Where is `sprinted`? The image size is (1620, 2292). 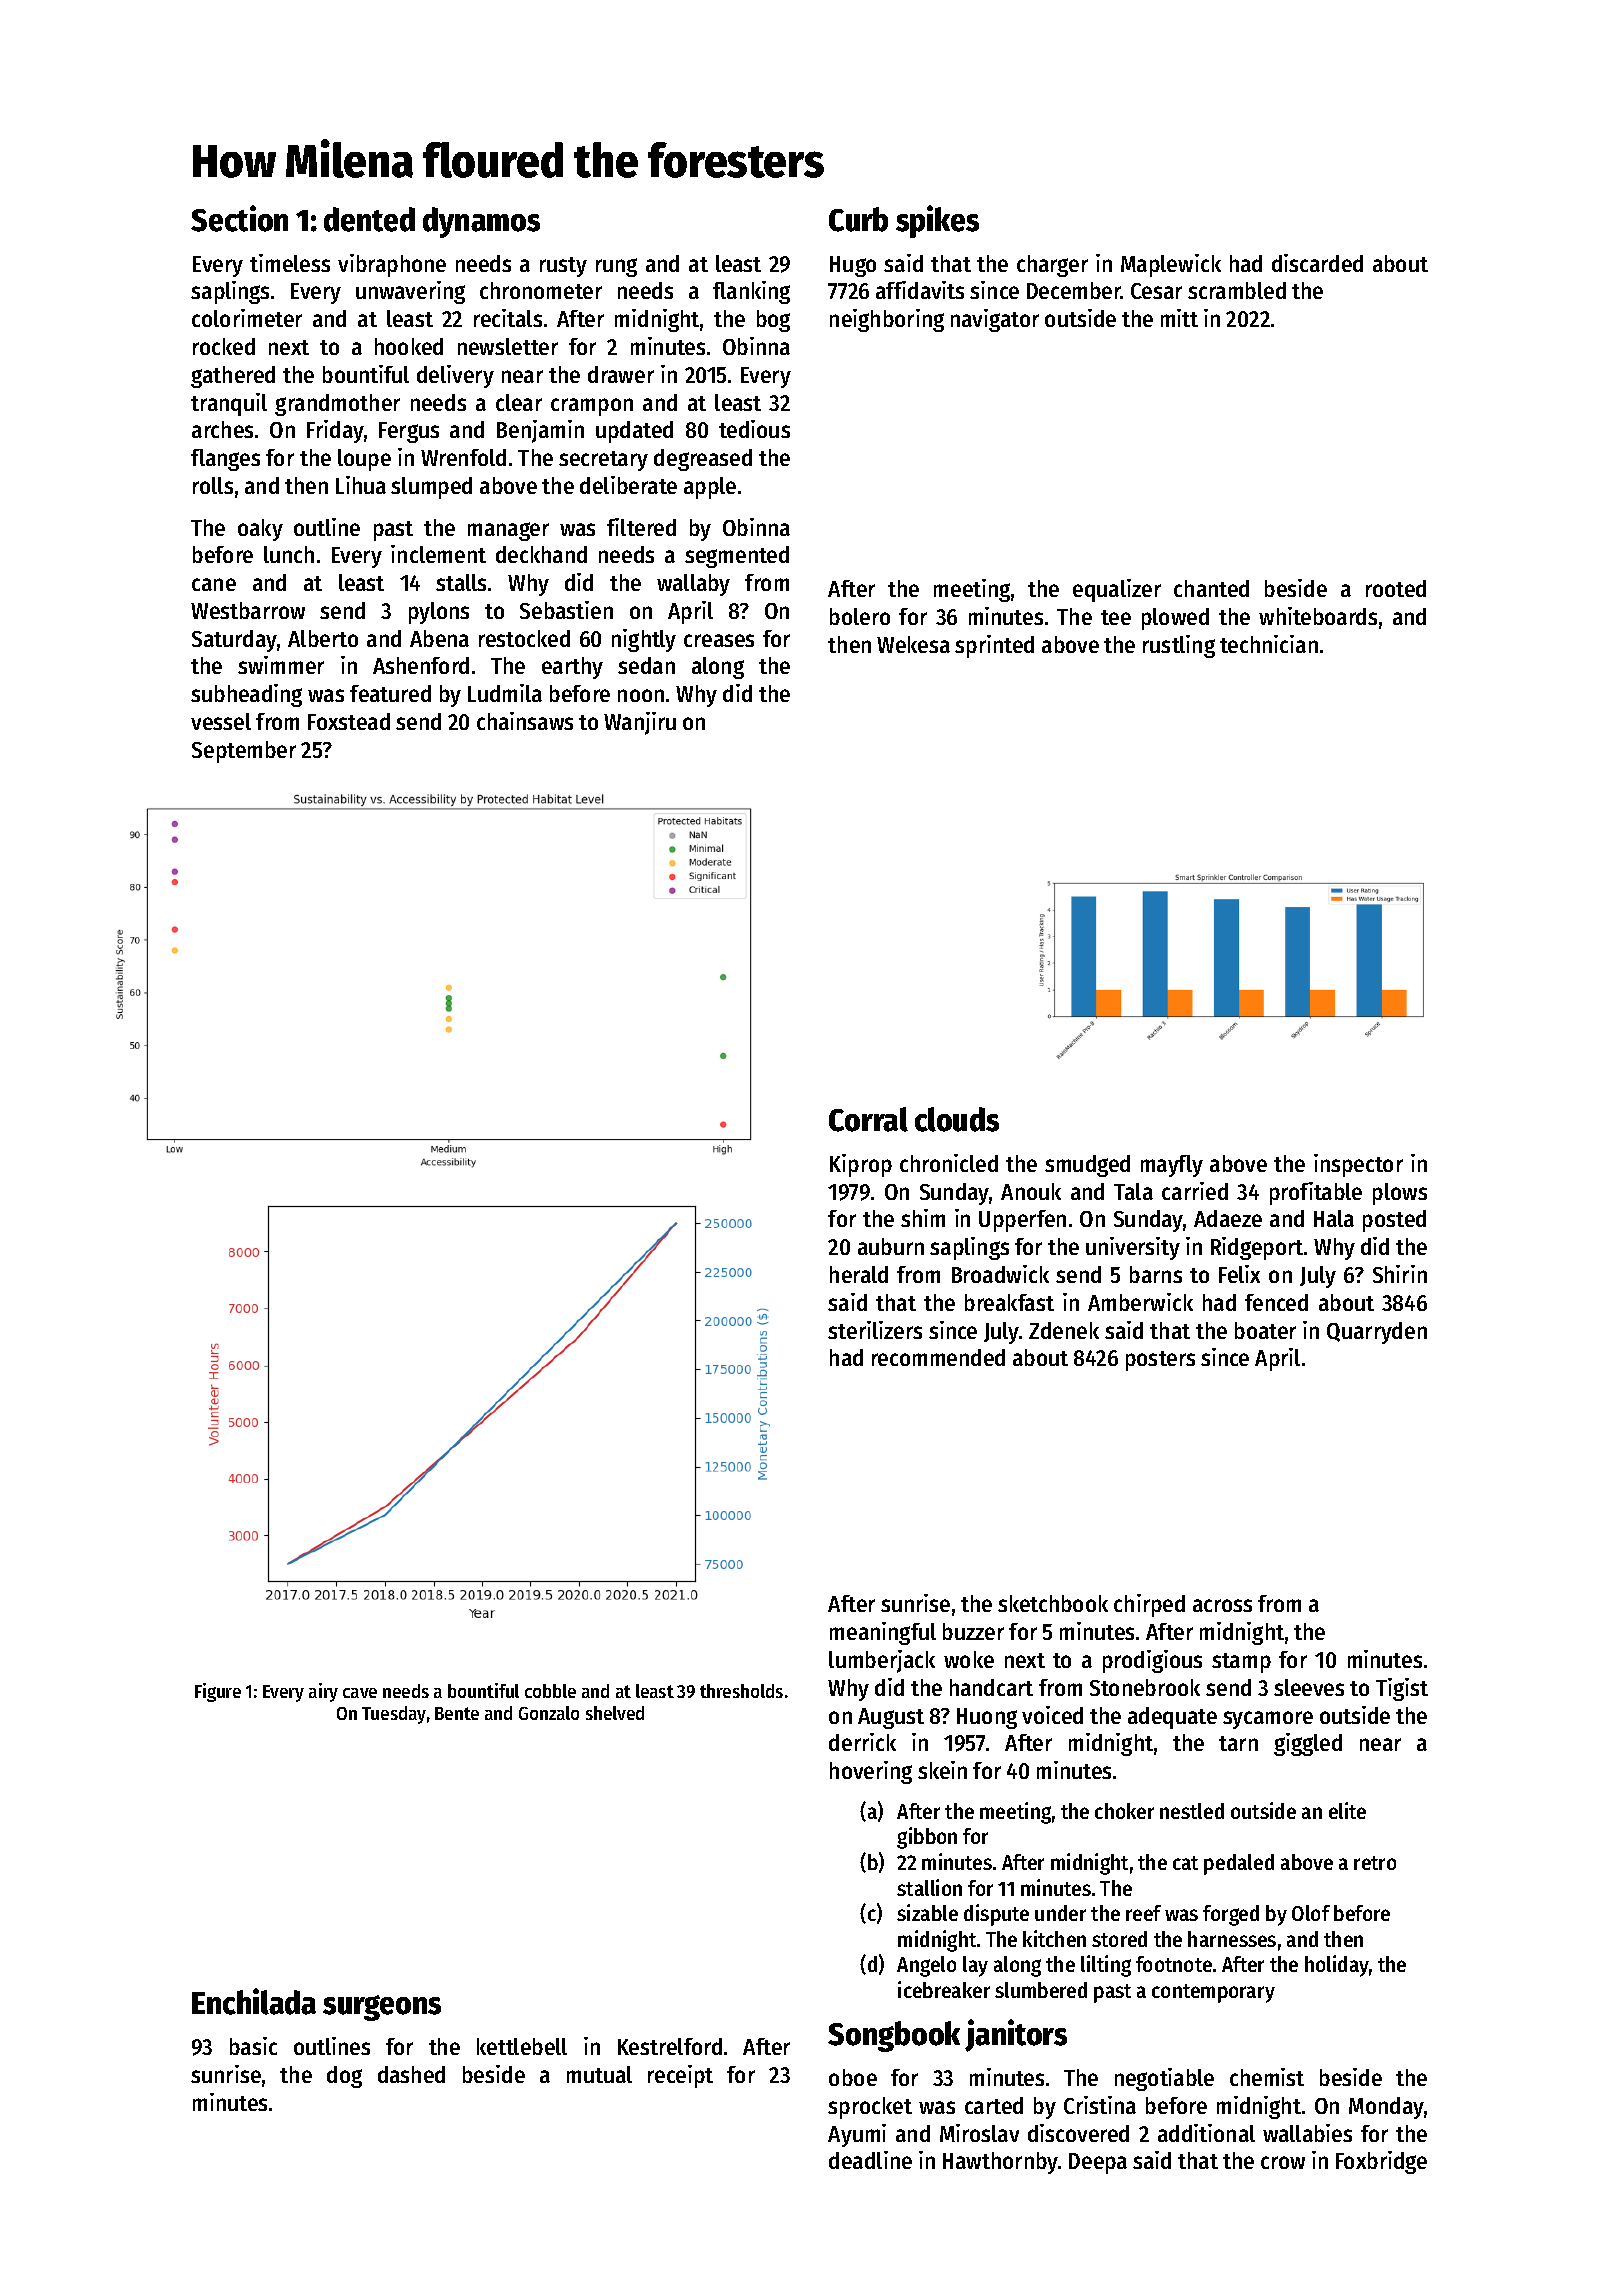
sprinted is located at coordinates (994, 646).
